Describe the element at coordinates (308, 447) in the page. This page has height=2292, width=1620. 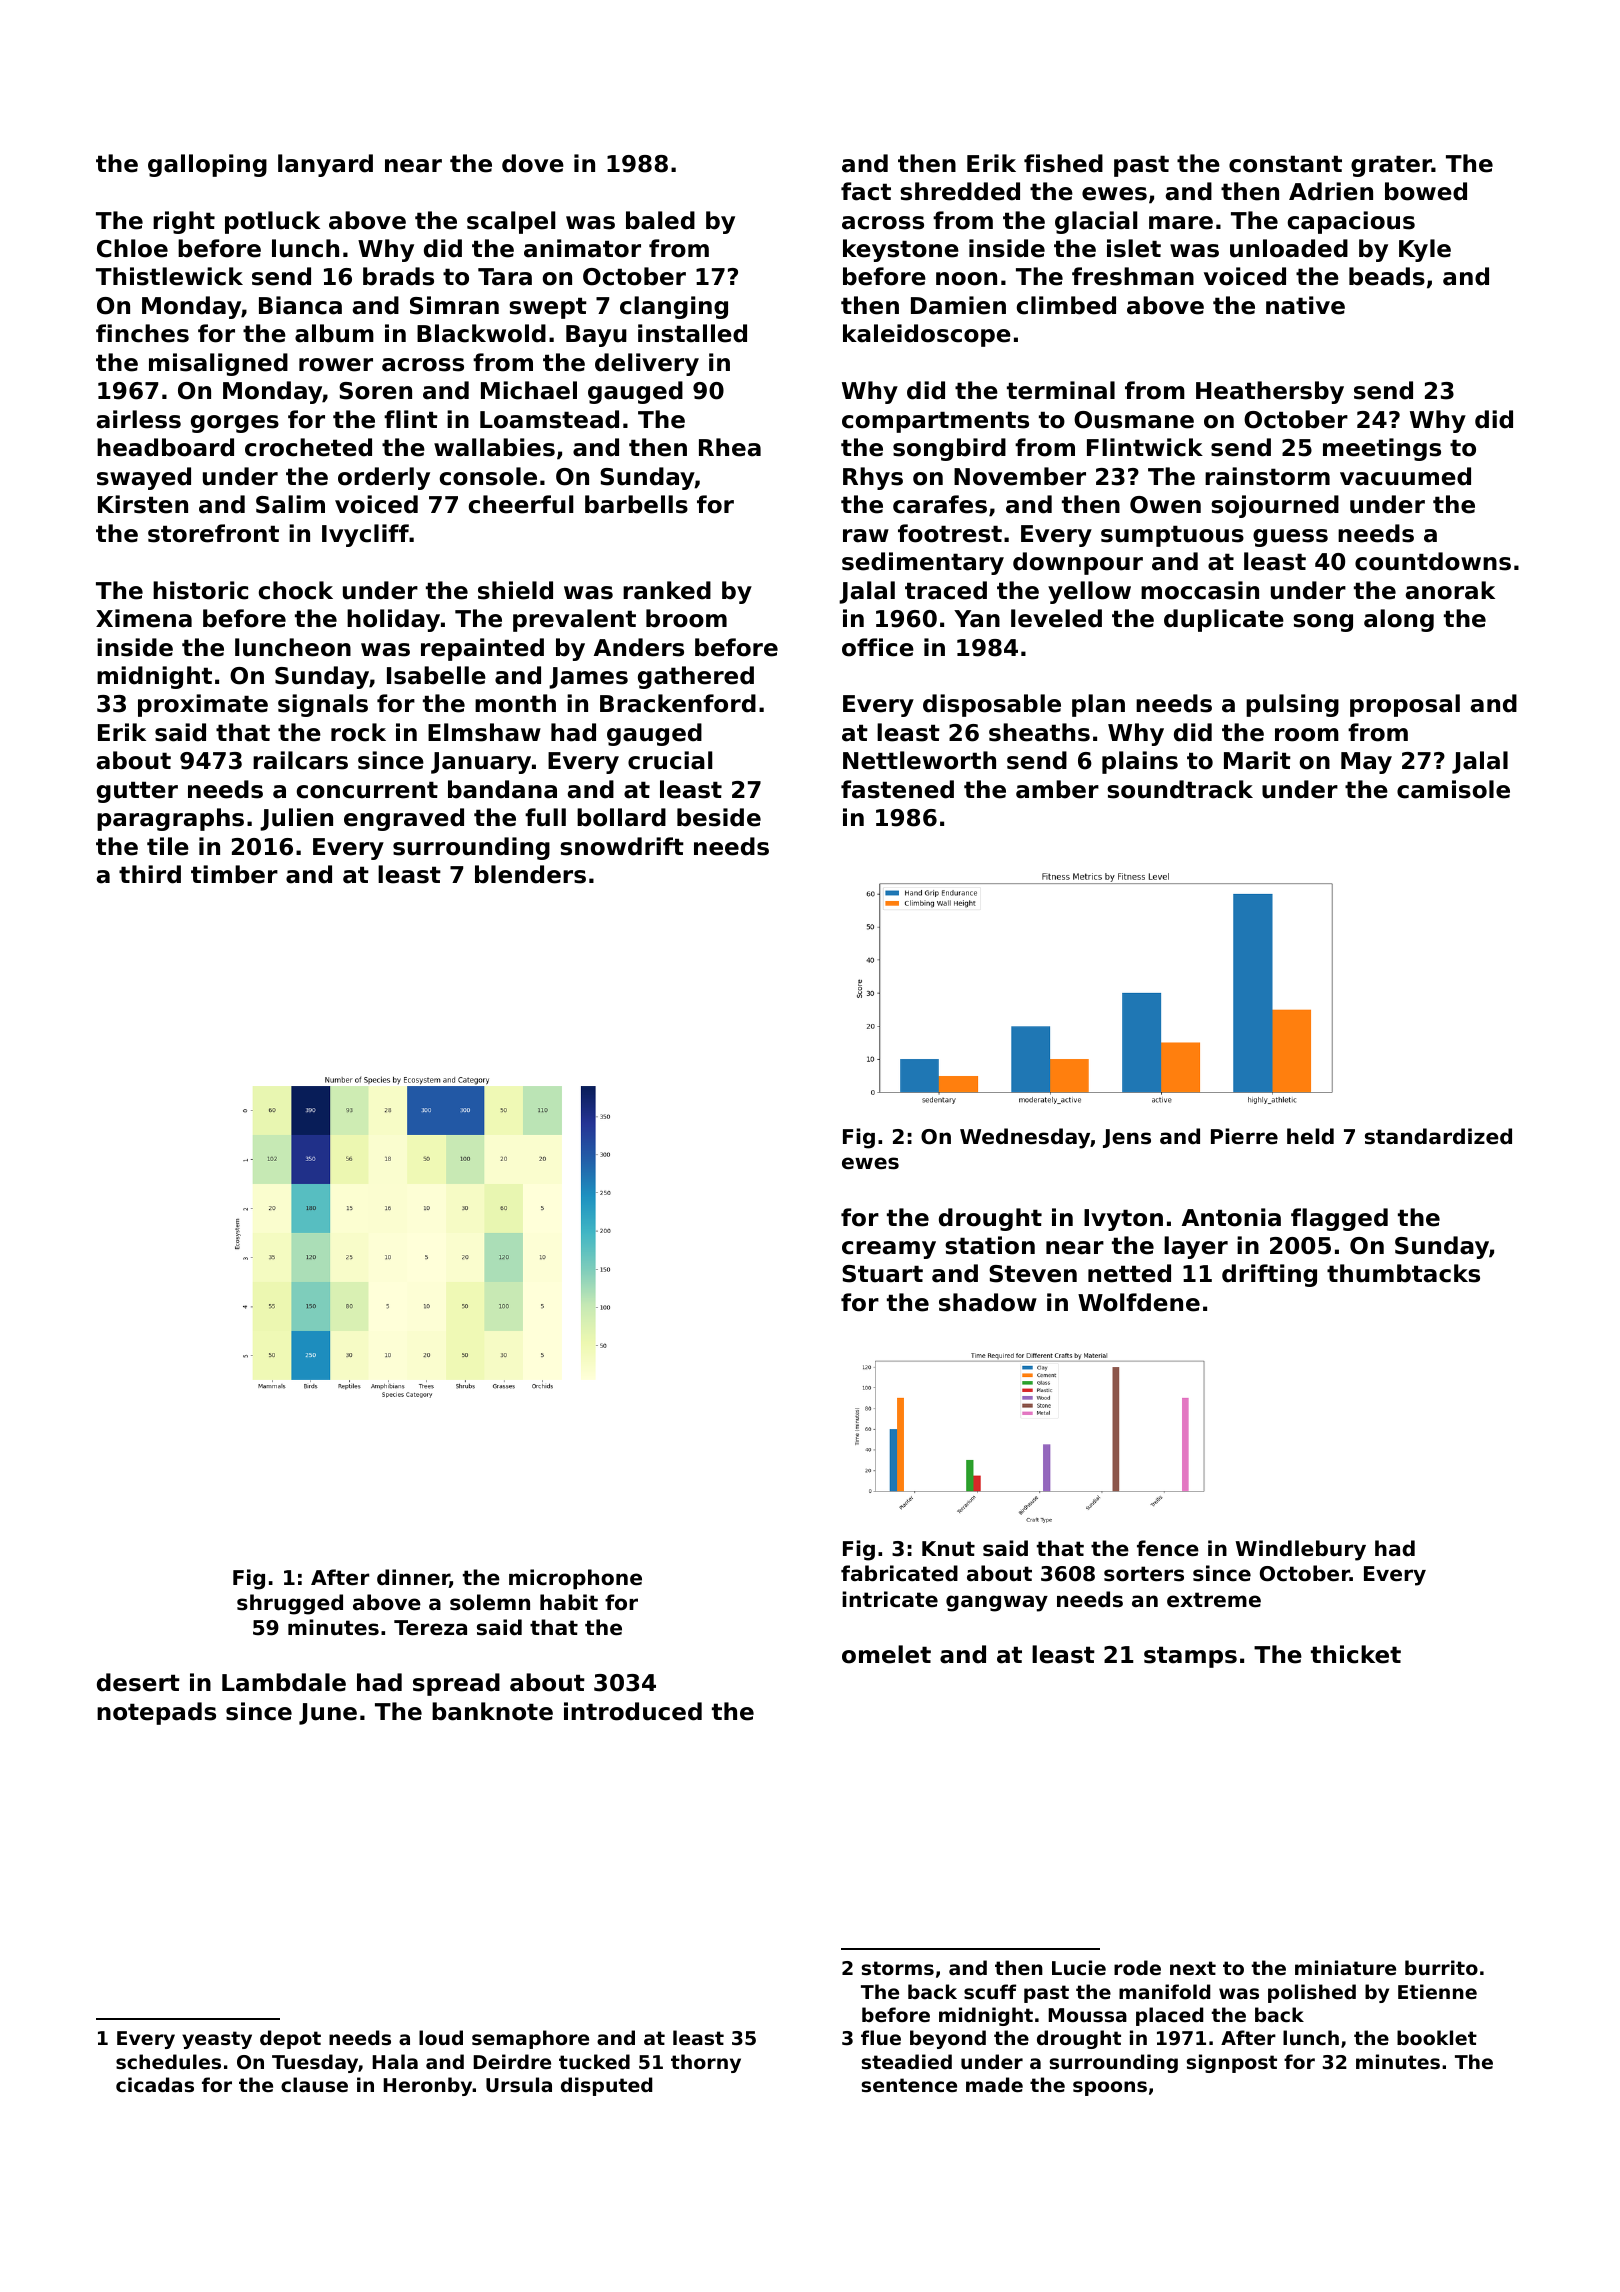
I see `crocheted` at that location.
